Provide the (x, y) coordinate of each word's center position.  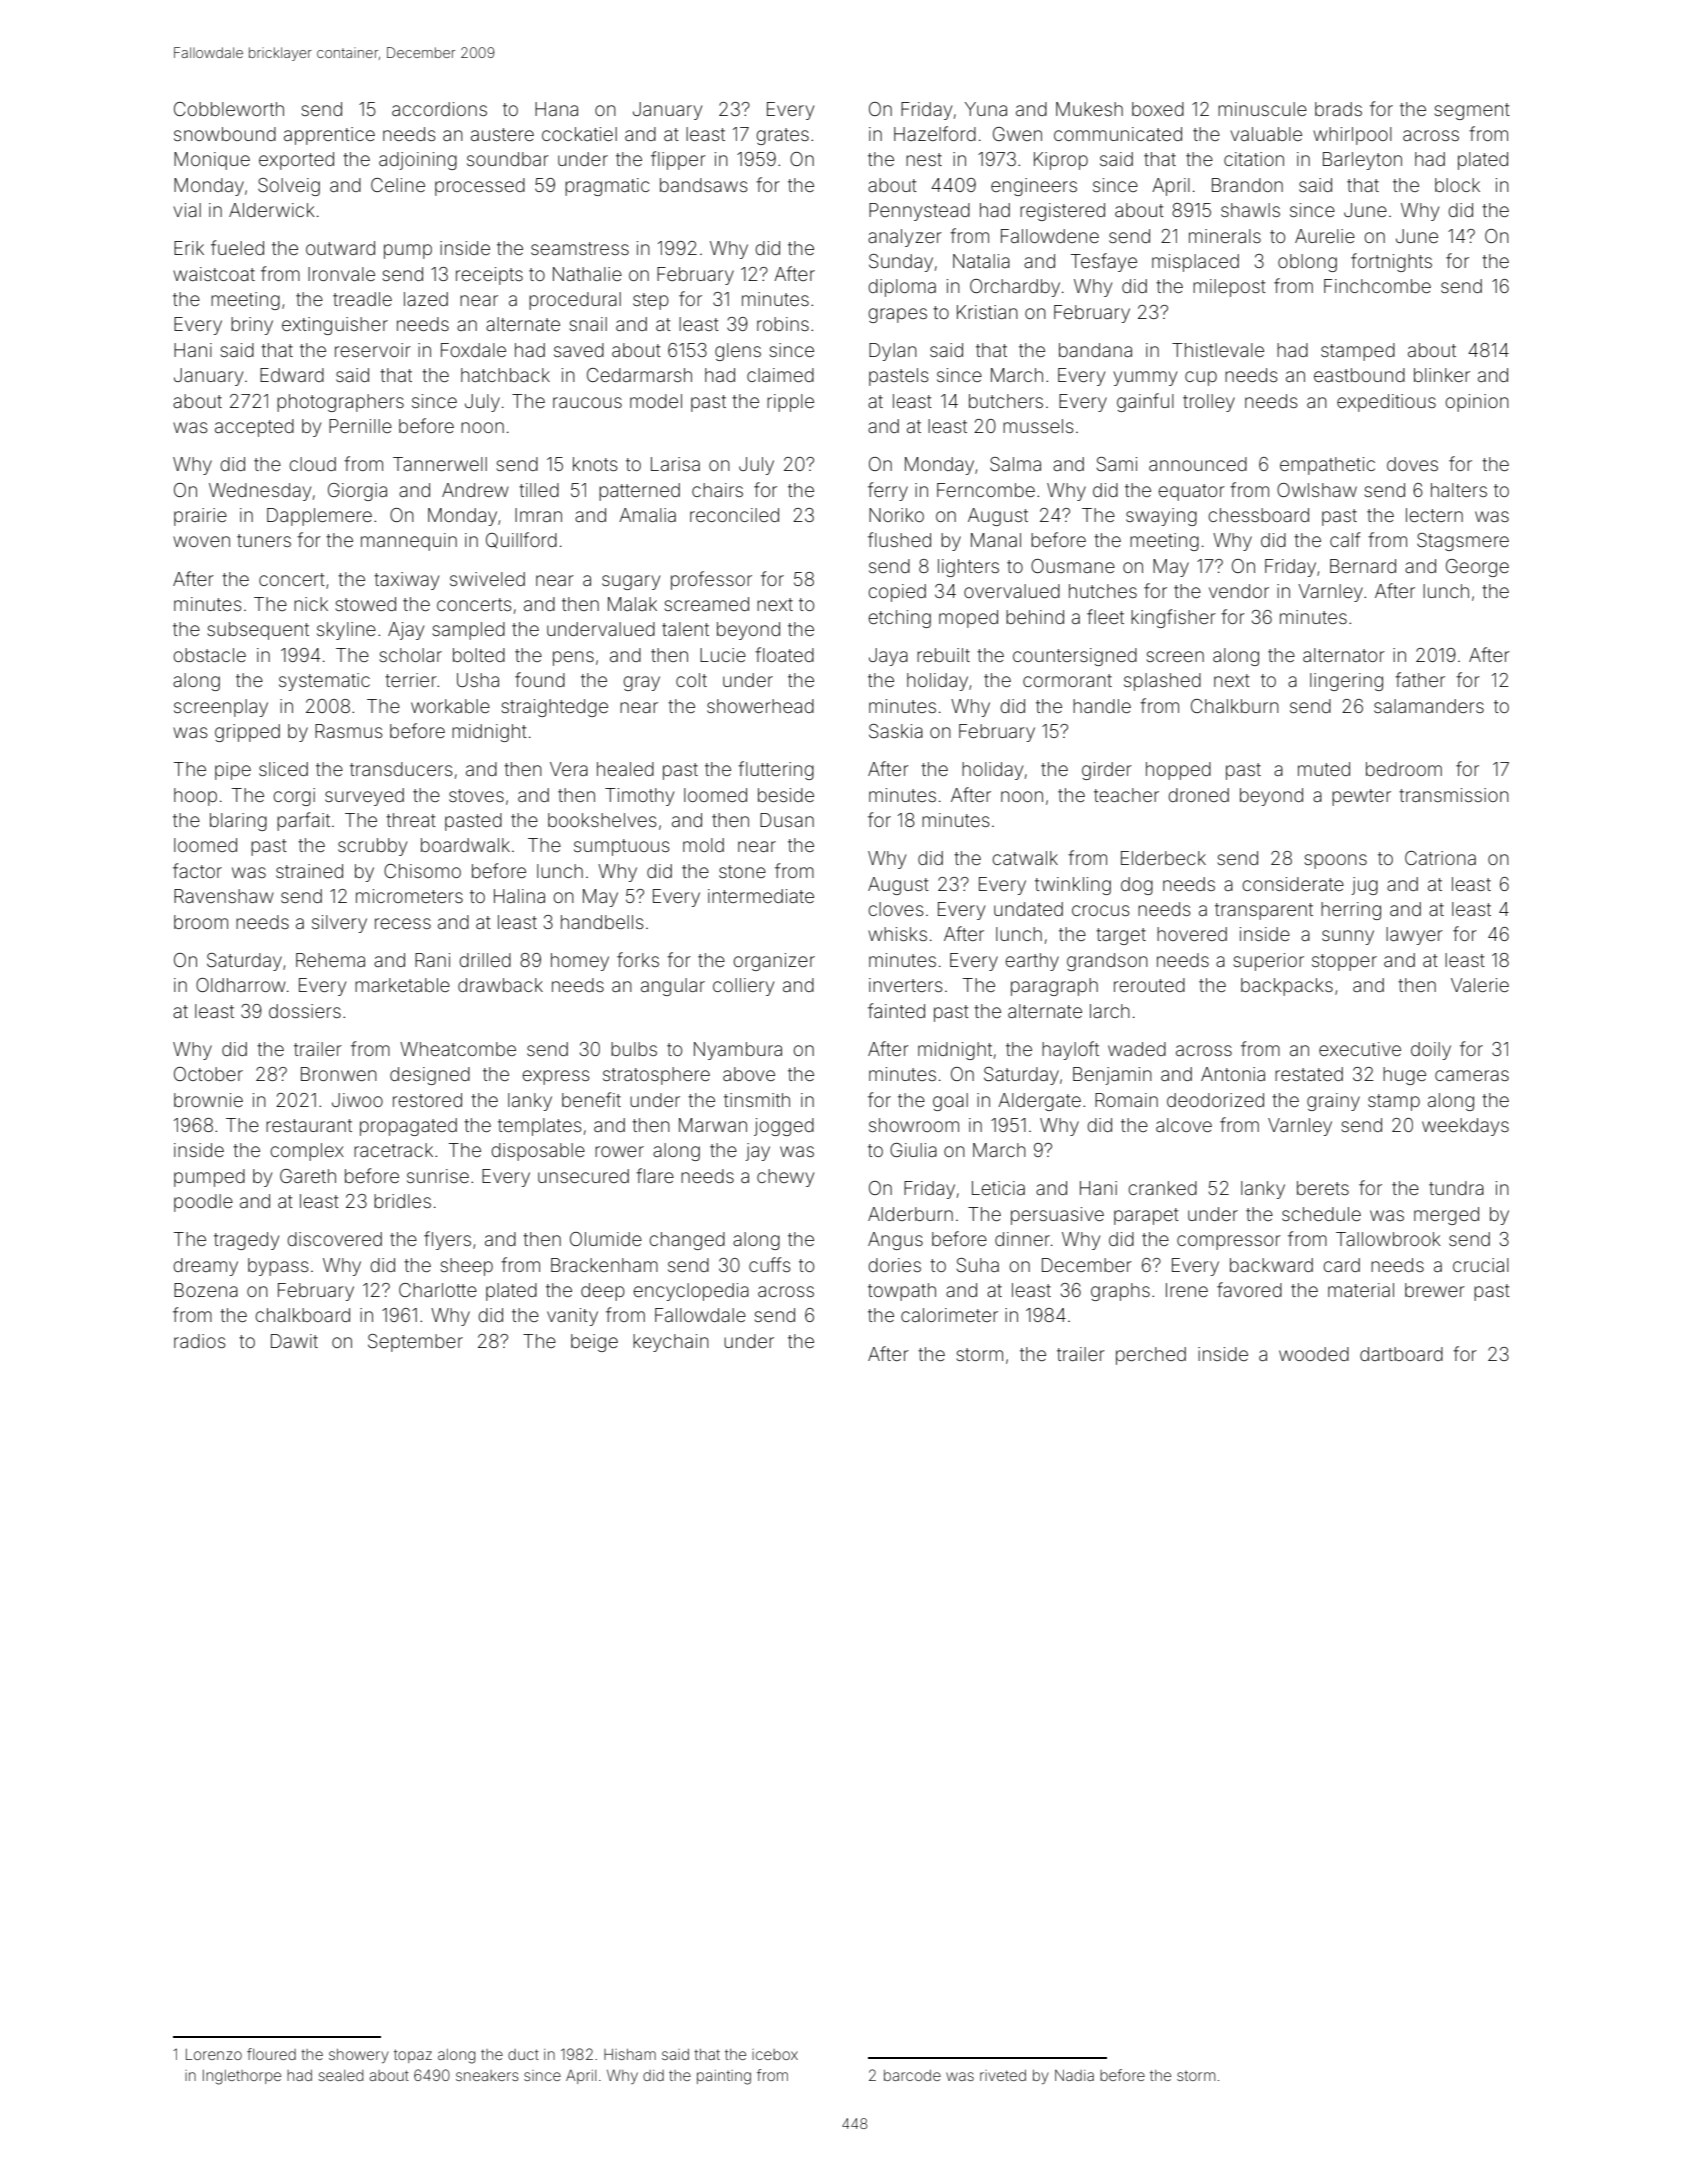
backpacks (1287, 987)
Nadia (1074, 2075)
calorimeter (949, 1315)
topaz (413, 2056)
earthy (1032, 962)
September (415, 1343)
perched (1151, 1356)
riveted (1003, 2075)
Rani (432, 960)
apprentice (329, 136)
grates (782, 136)
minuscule (1262, 109)
